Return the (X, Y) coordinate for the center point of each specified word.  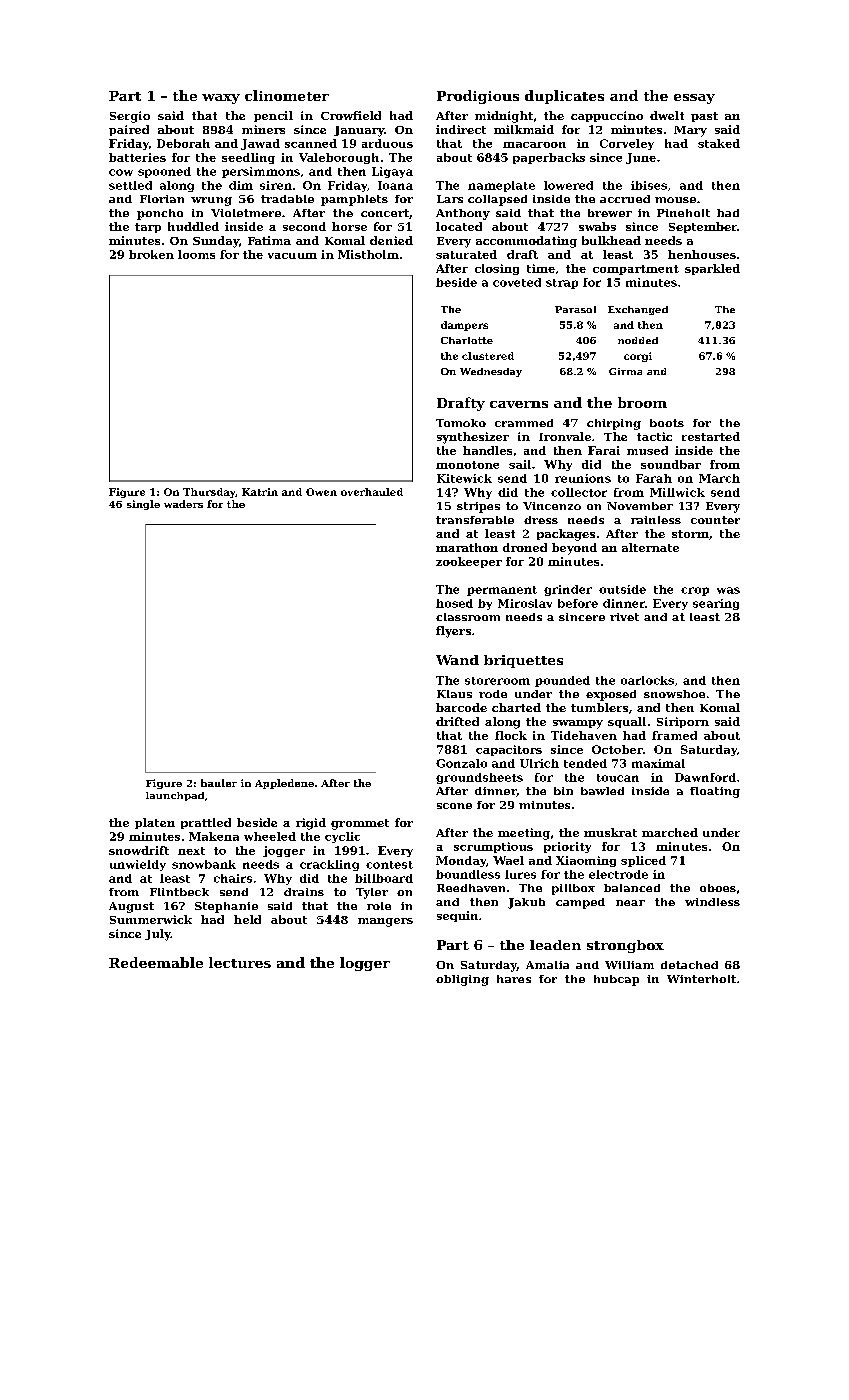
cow (121, 172)
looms (196, 254)
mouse (675, 200)
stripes (478, 507)
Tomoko (461, 423)
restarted (711, 436)
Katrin (260, 492)
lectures (240, 962)
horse (349, 226)
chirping (614, 424)
